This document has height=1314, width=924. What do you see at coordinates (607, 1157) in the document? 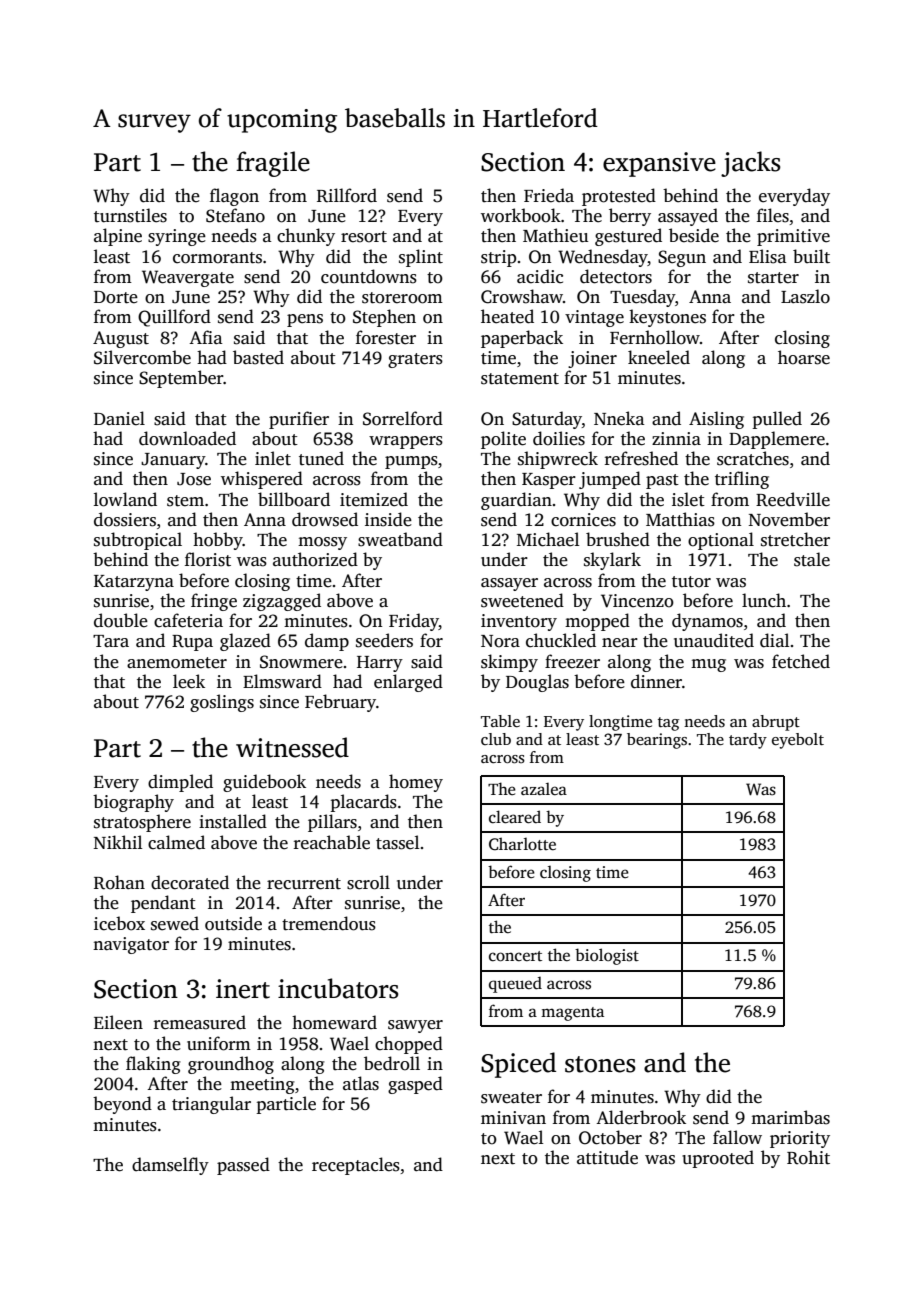
I see `attitude` at bounding box center [607, 1157].
